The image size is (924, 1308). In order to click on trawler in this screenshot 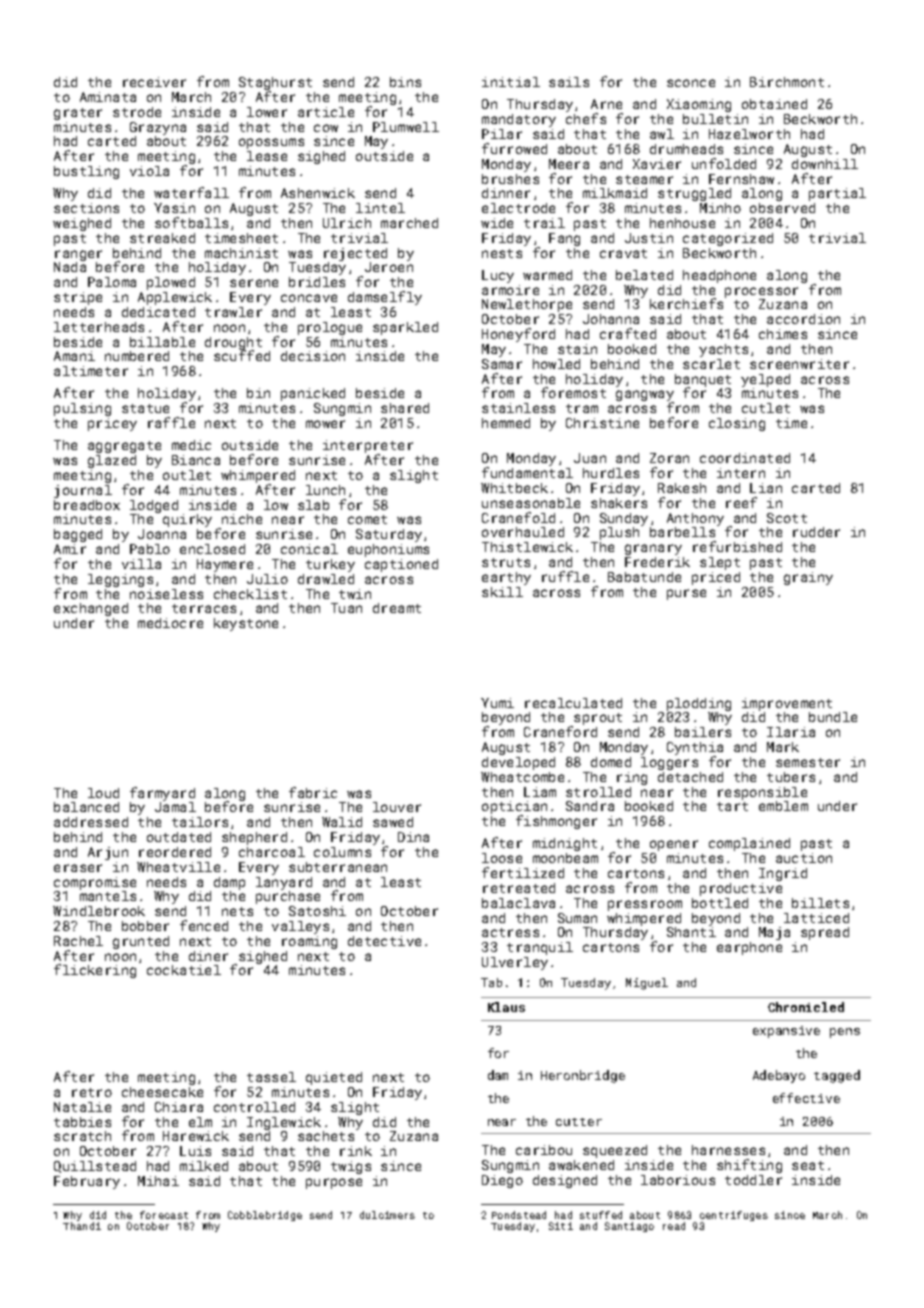, I will do `click(233, 312)`.
